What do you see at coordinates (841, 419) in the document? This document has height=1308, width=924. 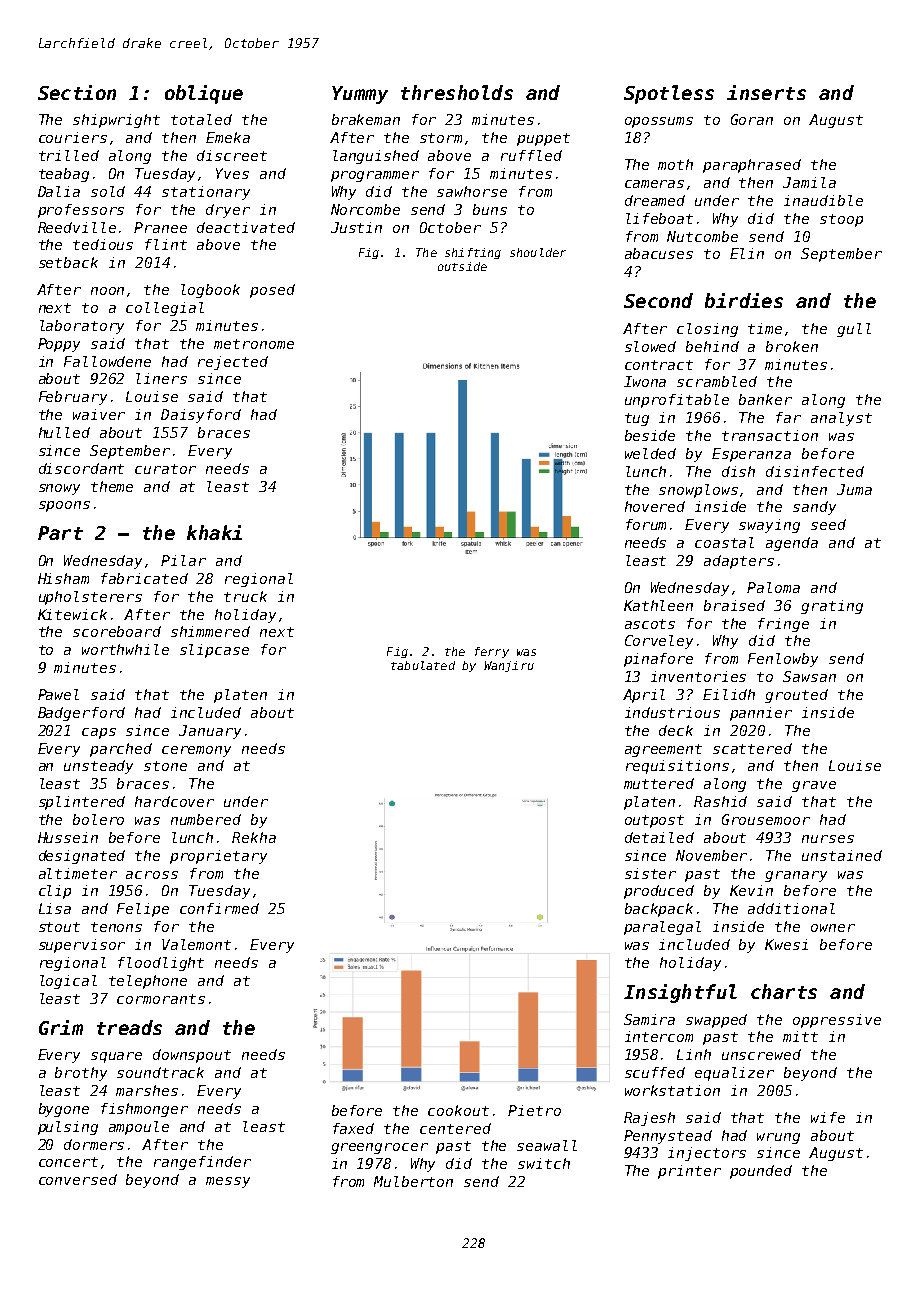 I see `analyst` at bounding box center [841, 419].
